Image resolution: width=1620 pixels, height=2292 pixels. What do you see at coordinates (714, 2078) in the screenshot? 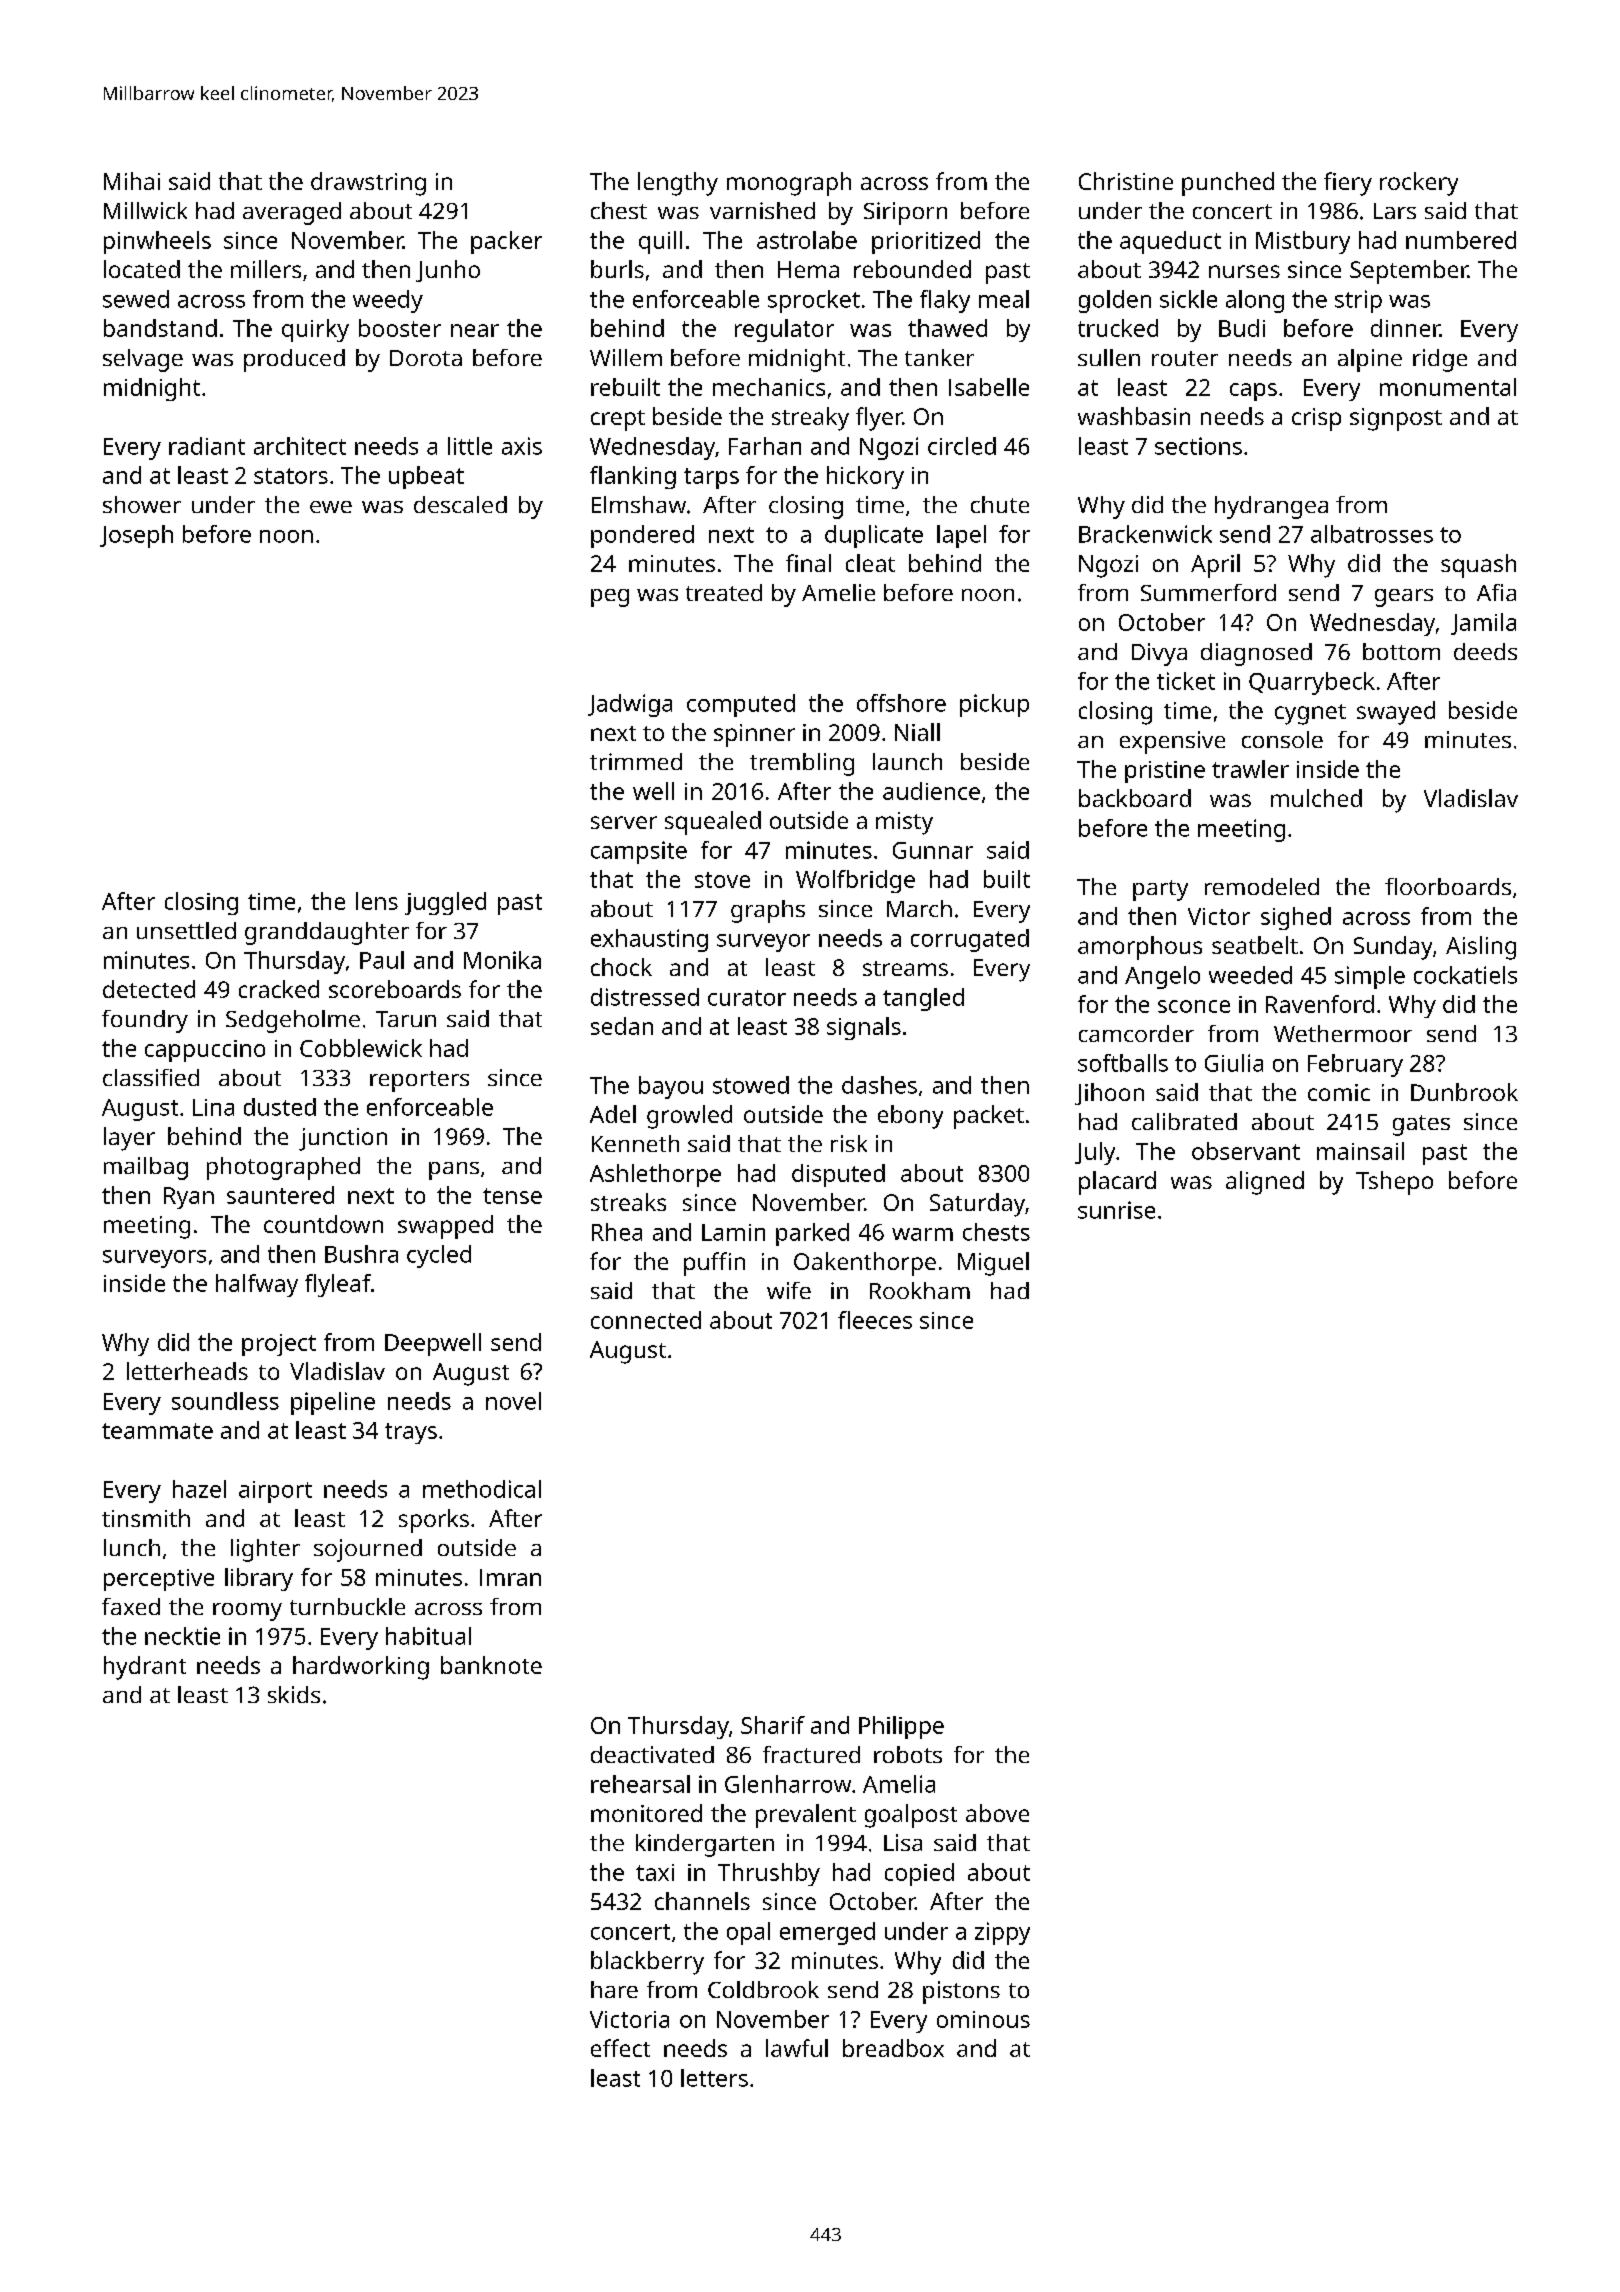
I see `letters` at bounding box center [714, 2078].
